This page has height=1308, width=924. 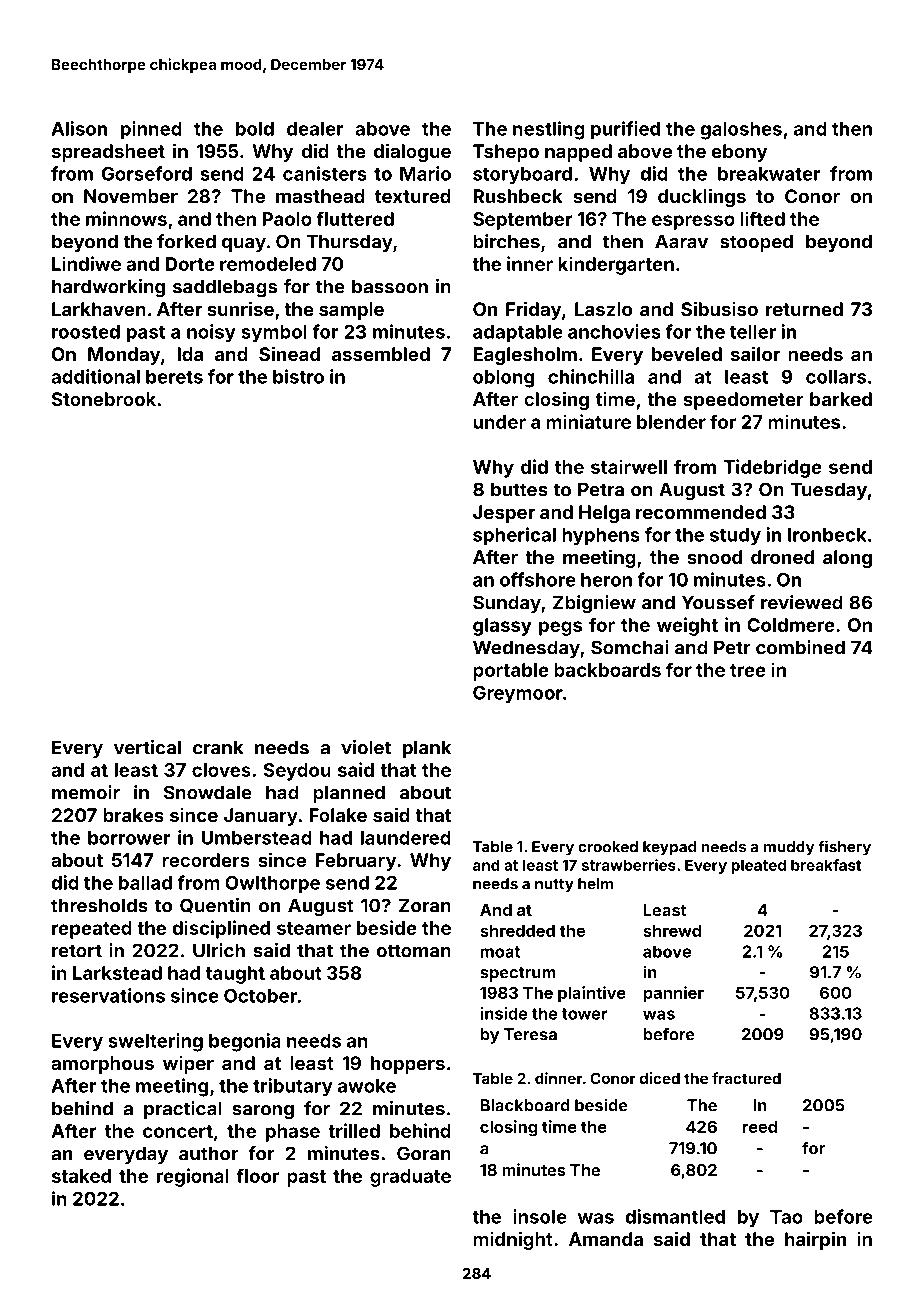 What do you see at coordinates (255, 129) in the page?
I see `bold` at bounding box center [255, 129].
